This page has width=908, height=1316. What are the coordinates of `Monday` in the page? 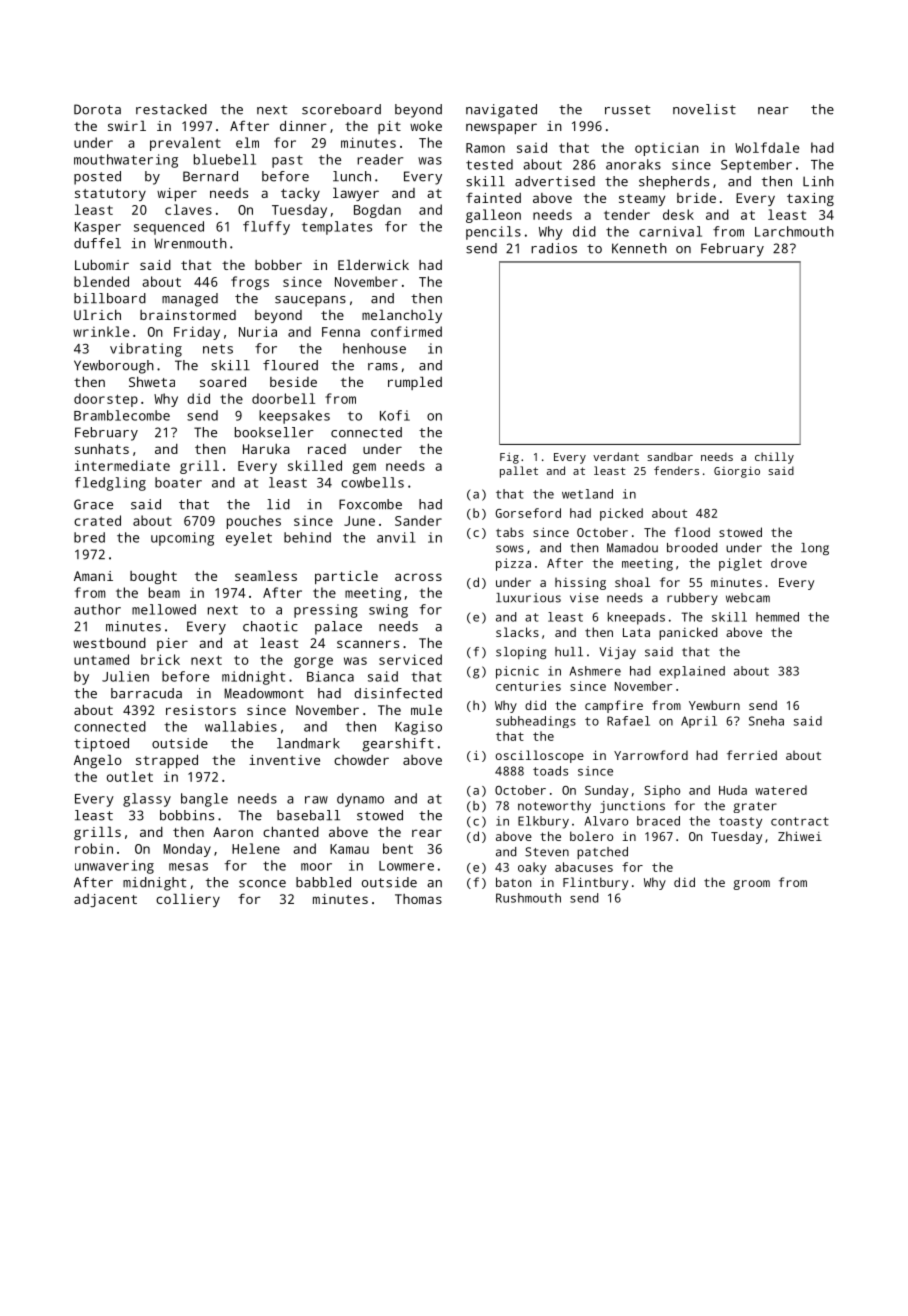 It's located at (187, 850).
